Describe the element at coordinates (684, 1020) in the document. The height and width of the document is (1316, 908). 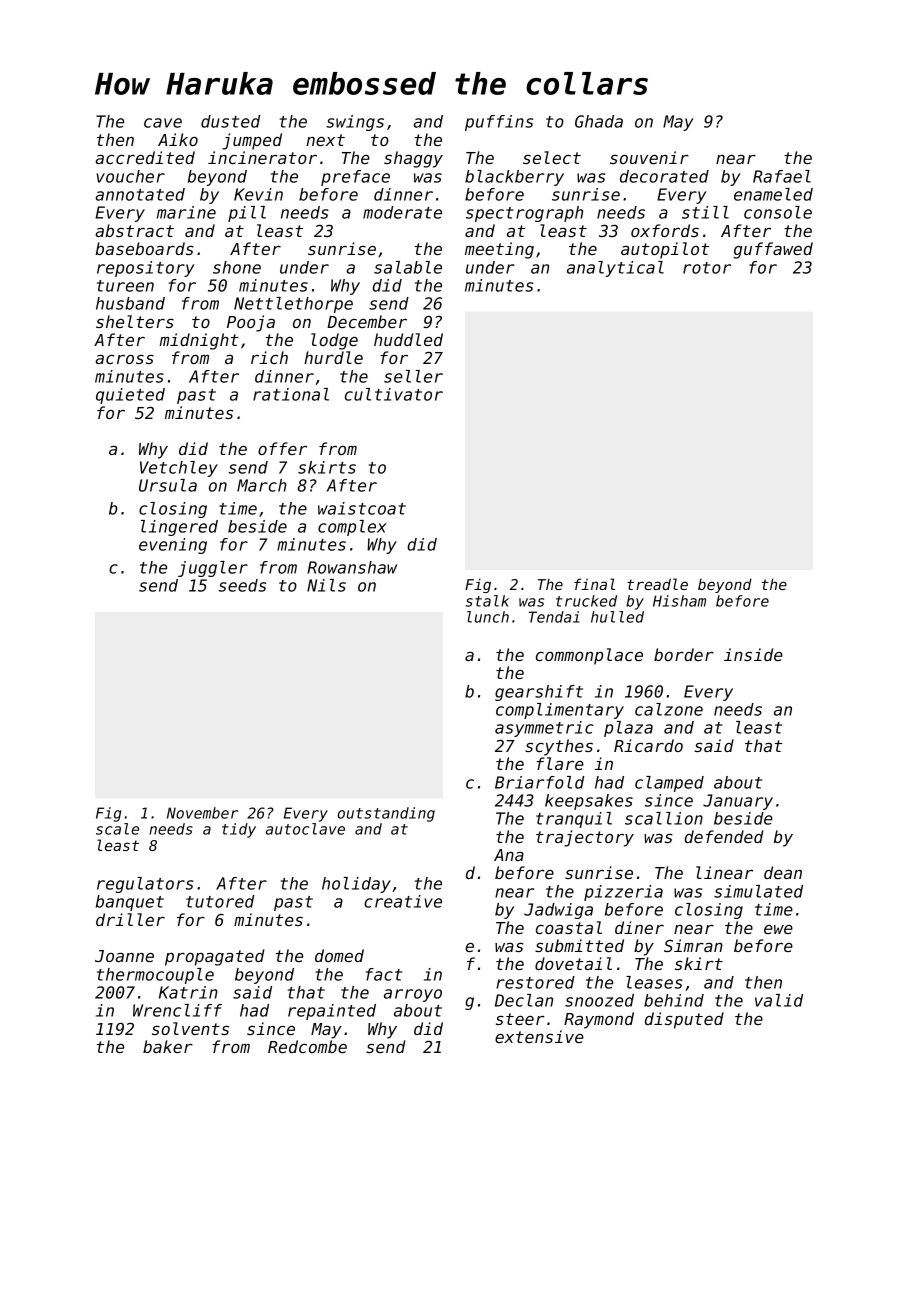
I see `disputed` at that location.
